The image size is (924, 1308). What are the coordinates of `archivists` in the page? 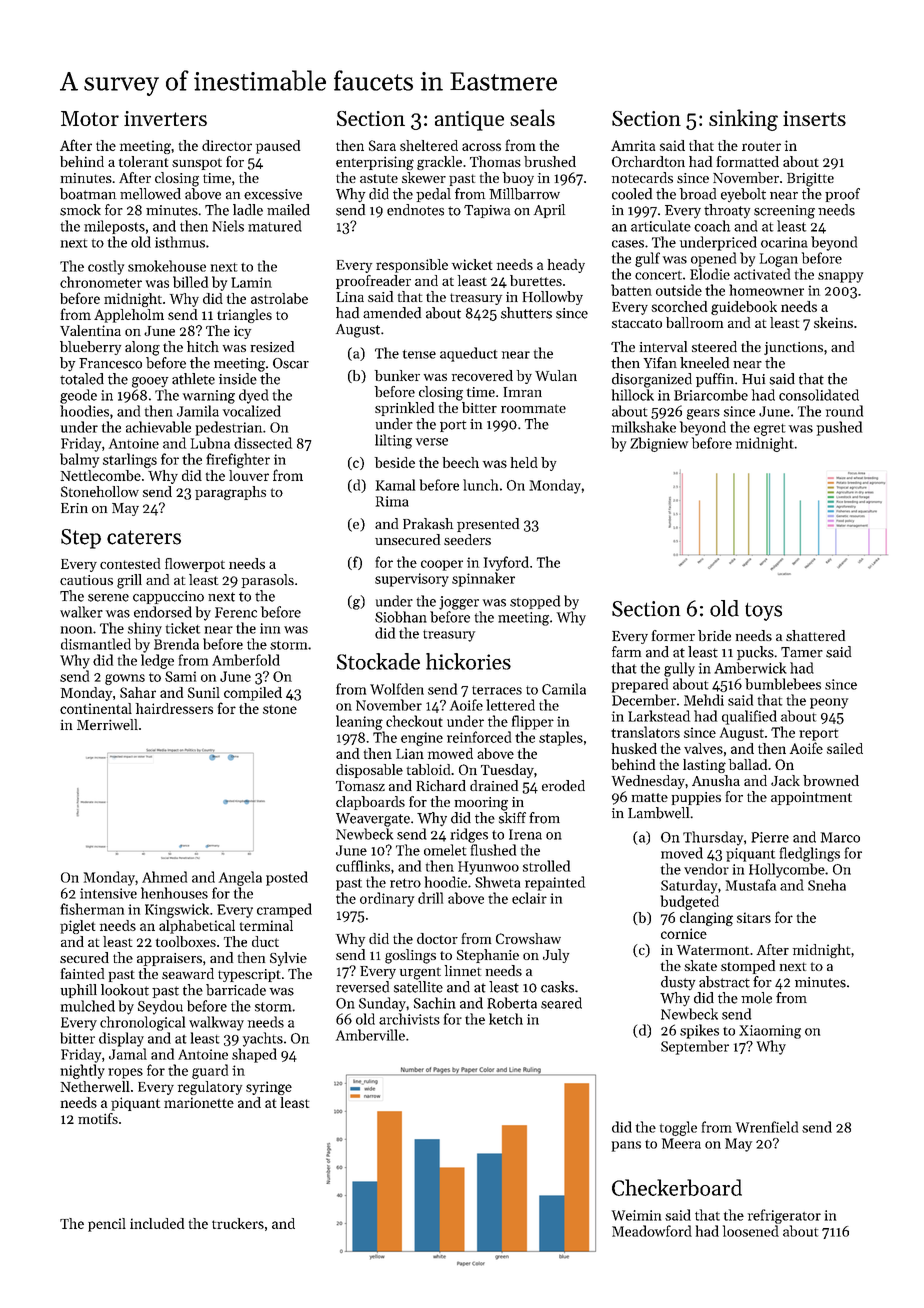 It's located at (409, 1019).
